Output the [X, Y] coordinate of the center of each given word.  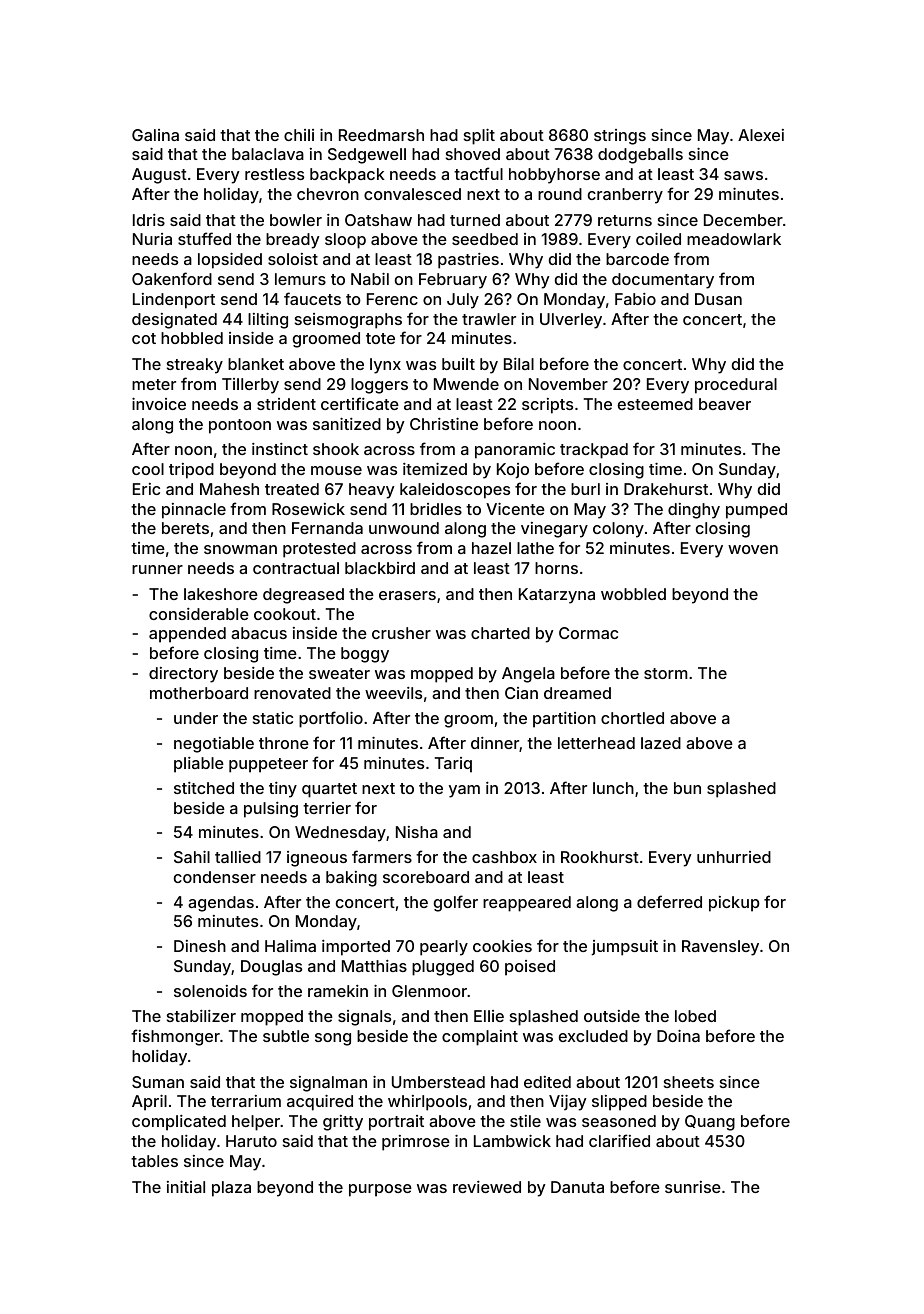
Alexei [761, 135]
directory [183, 675]
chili [299, 135]
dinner [495, 744]
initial [186, 1187]
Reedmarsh [381, 135]
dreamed [577, 693]
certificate [360, 403]
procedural [736, 386]
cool [148, 469]
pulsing [271, 810]
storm [665, 673]
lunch [613, 788]
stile [525, 1121]
